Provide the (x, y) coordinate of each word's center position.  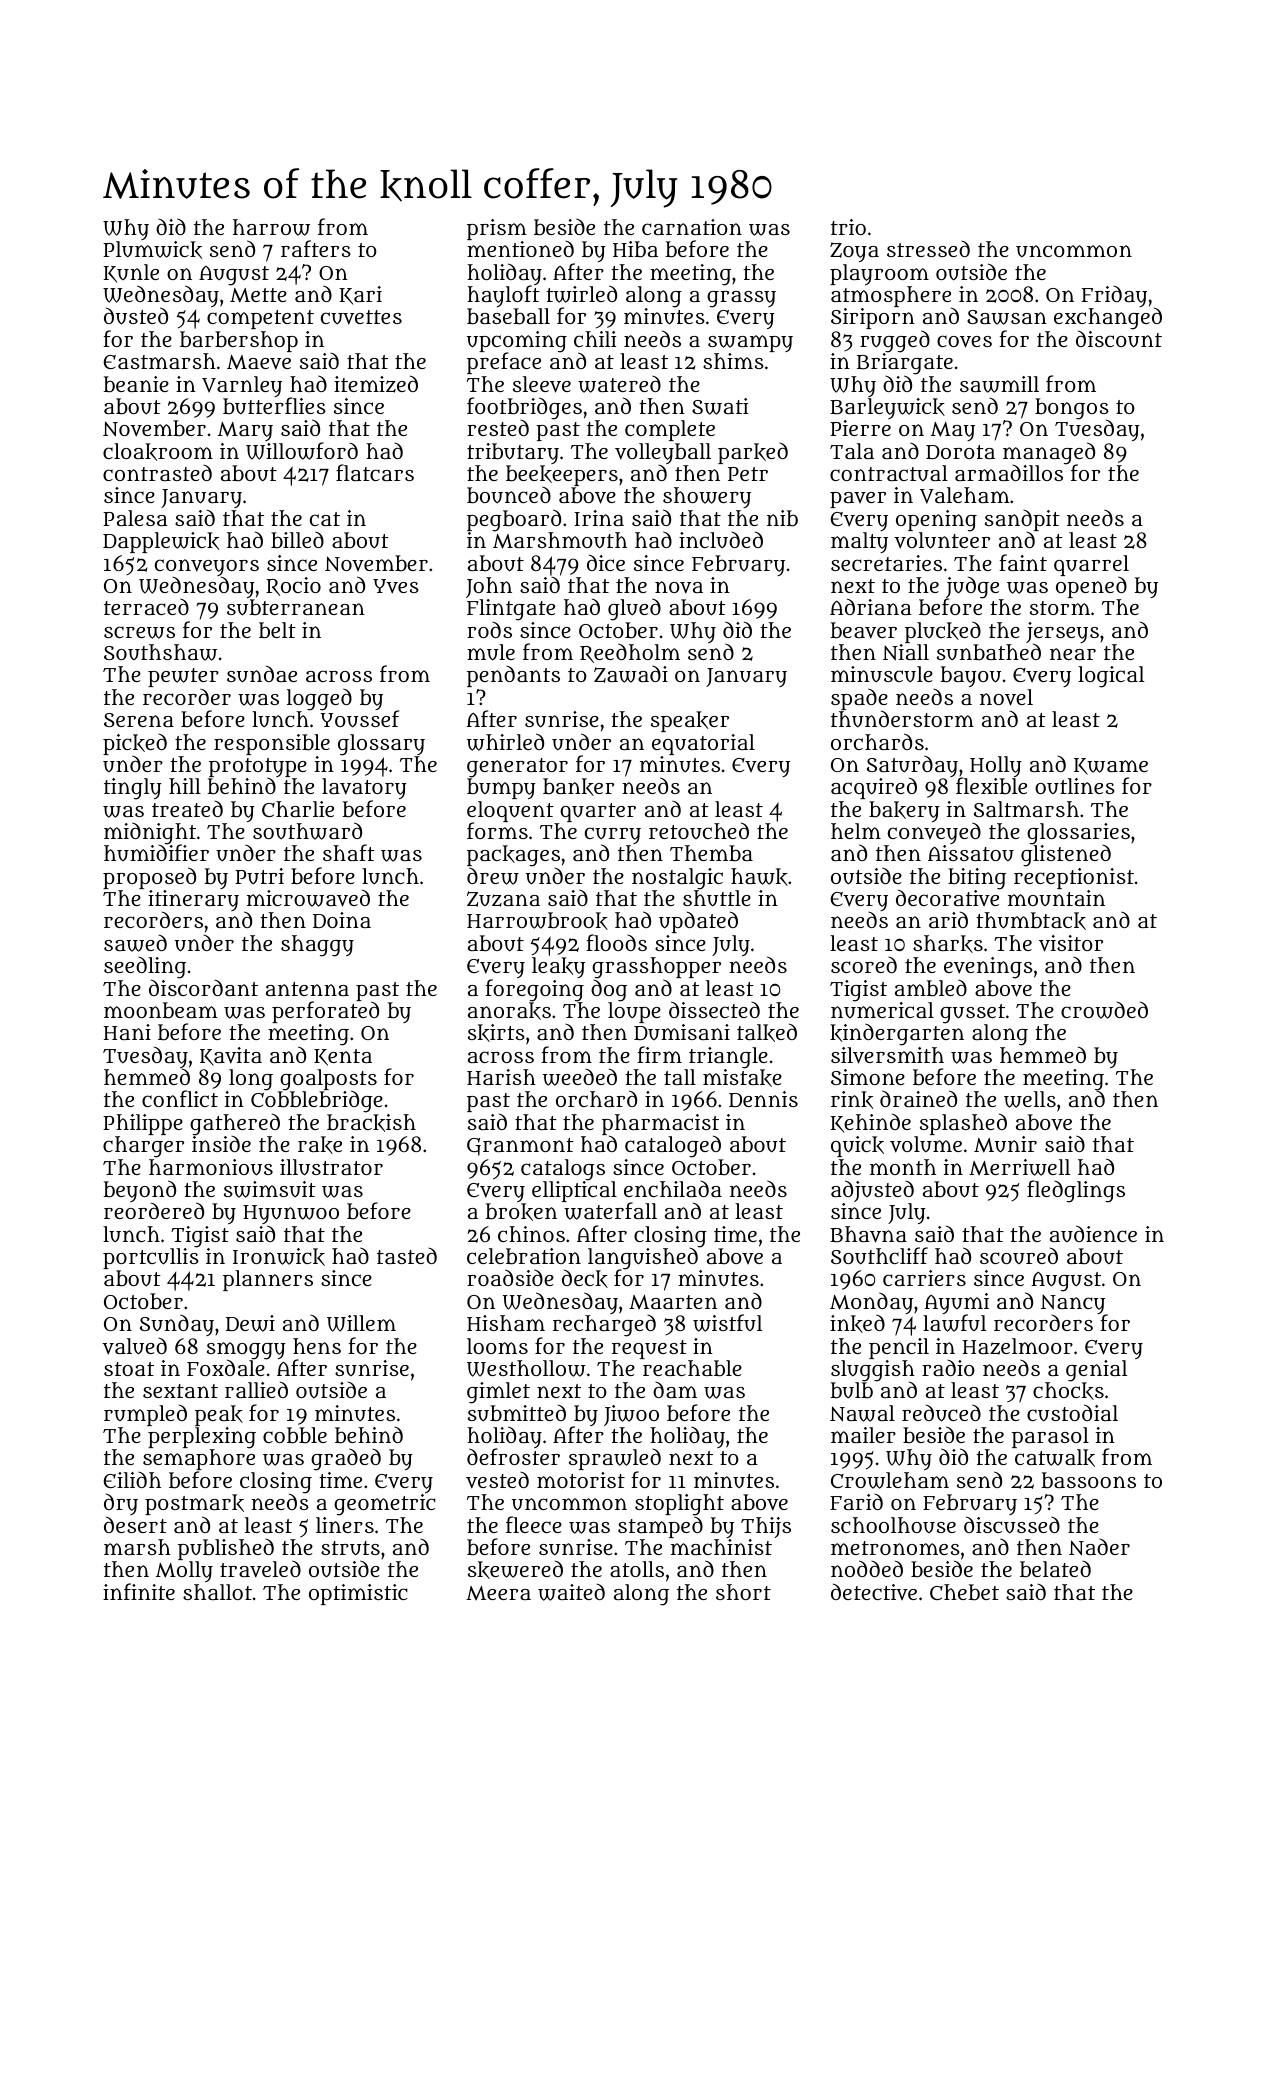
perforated (325, 1012)
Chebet (964, 1592)
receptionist (1074, 878)
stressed (928, 249)
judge (972, 587)
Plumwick (152, 250)
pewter (183, 677)
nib (782, 518)
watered (619, 384)
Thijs (766, 1527)
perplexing (202, 1438)
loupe (634, 1012)
